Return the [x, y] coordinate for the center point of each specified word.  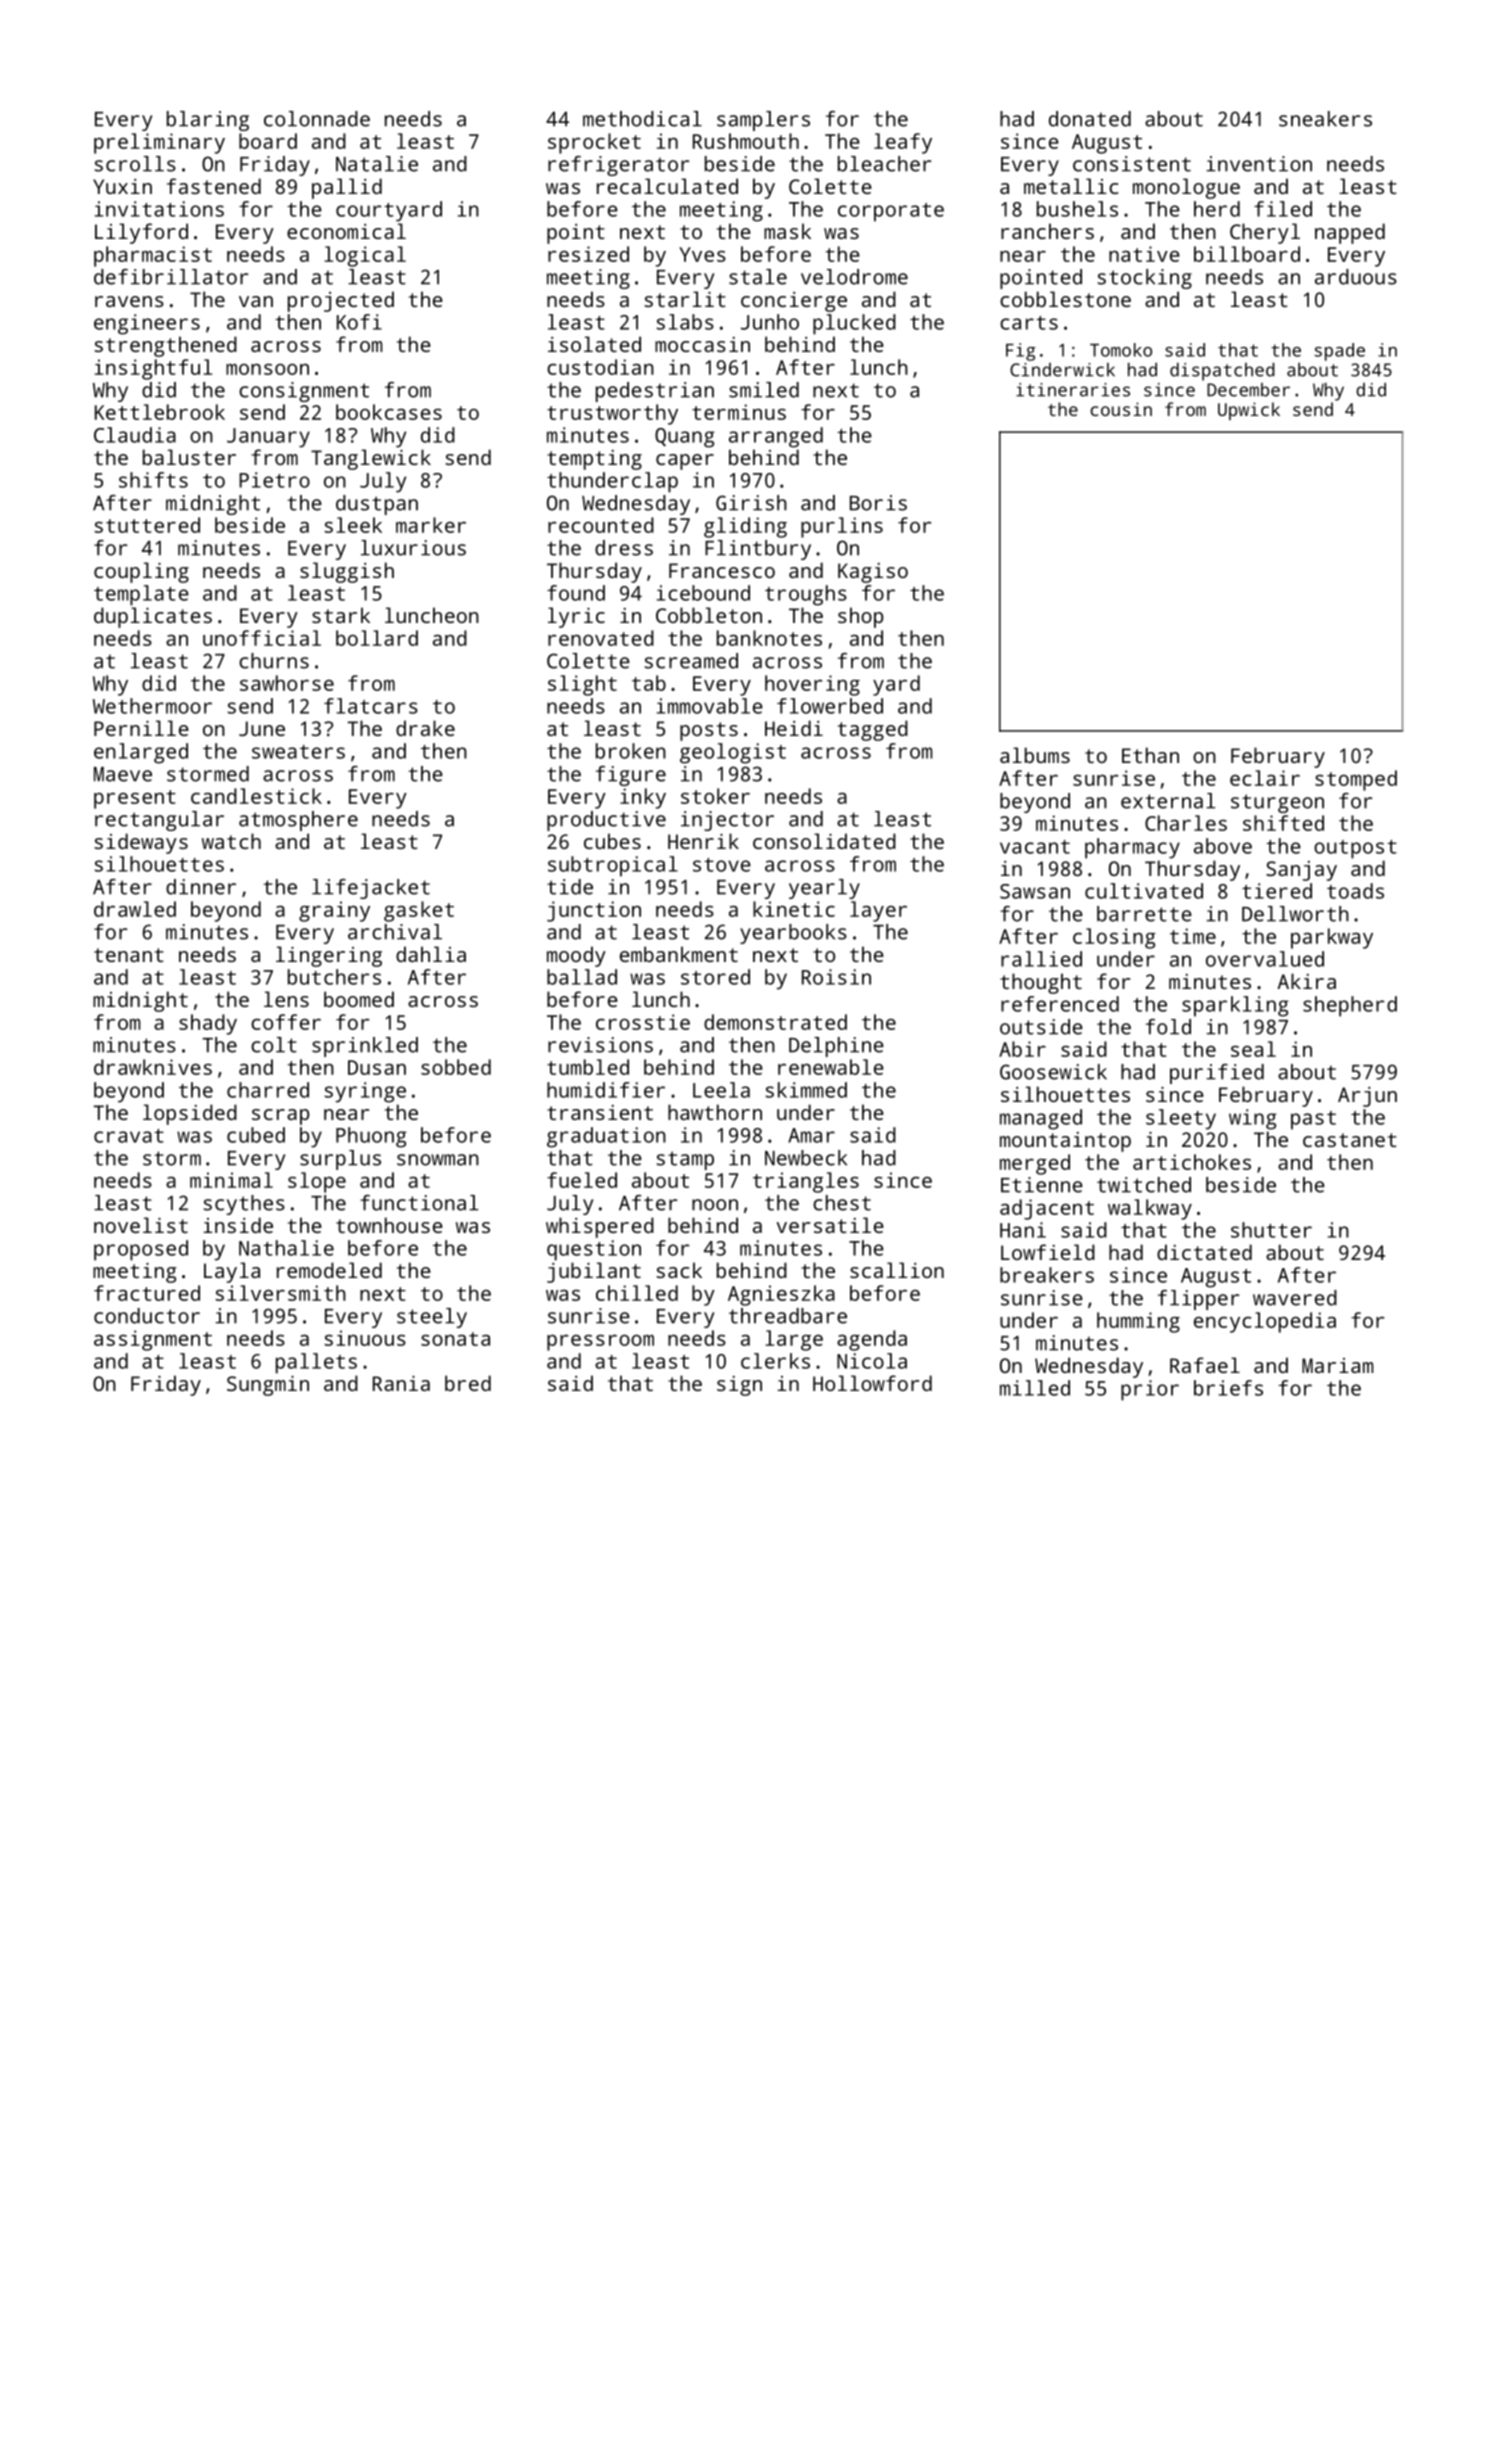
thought [1041, 983]
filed [1283, 209]
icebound [703, 593]
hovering [812, 685]
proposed [141, 1250]
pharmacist [153, 256]
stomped [1356, 780]
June [262, 728]
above [1223, 846]
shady [208, 1024]
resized [588, 254]
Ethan [1150, 755]
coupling [141, 572]
